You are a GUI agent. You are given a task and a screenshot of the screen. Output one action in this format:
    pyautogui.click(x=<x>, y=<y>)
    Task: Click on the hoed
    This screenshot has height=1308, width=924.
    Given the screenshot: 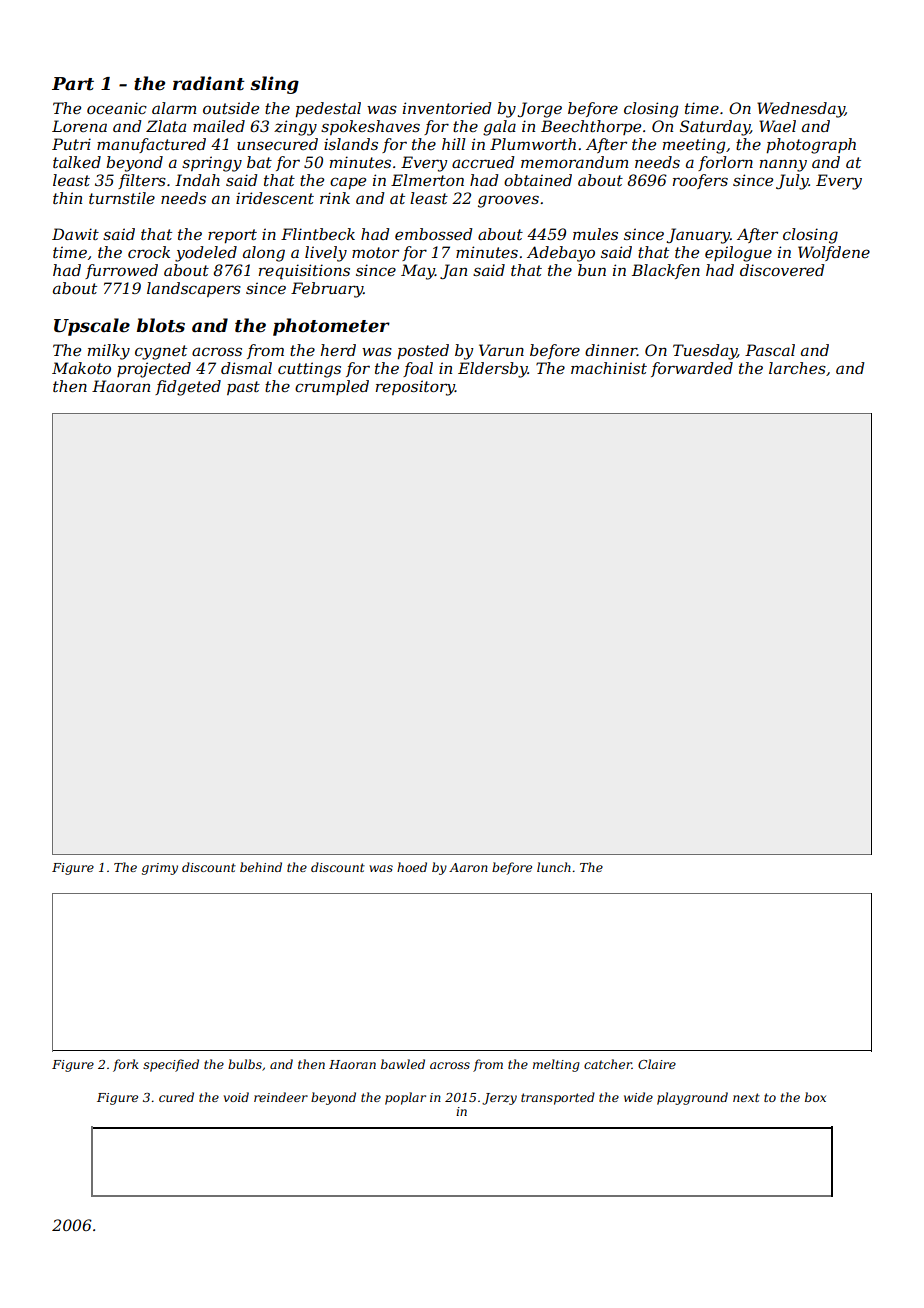 What is the action you would take?
    pyautogui.click(x=412, y=867)
